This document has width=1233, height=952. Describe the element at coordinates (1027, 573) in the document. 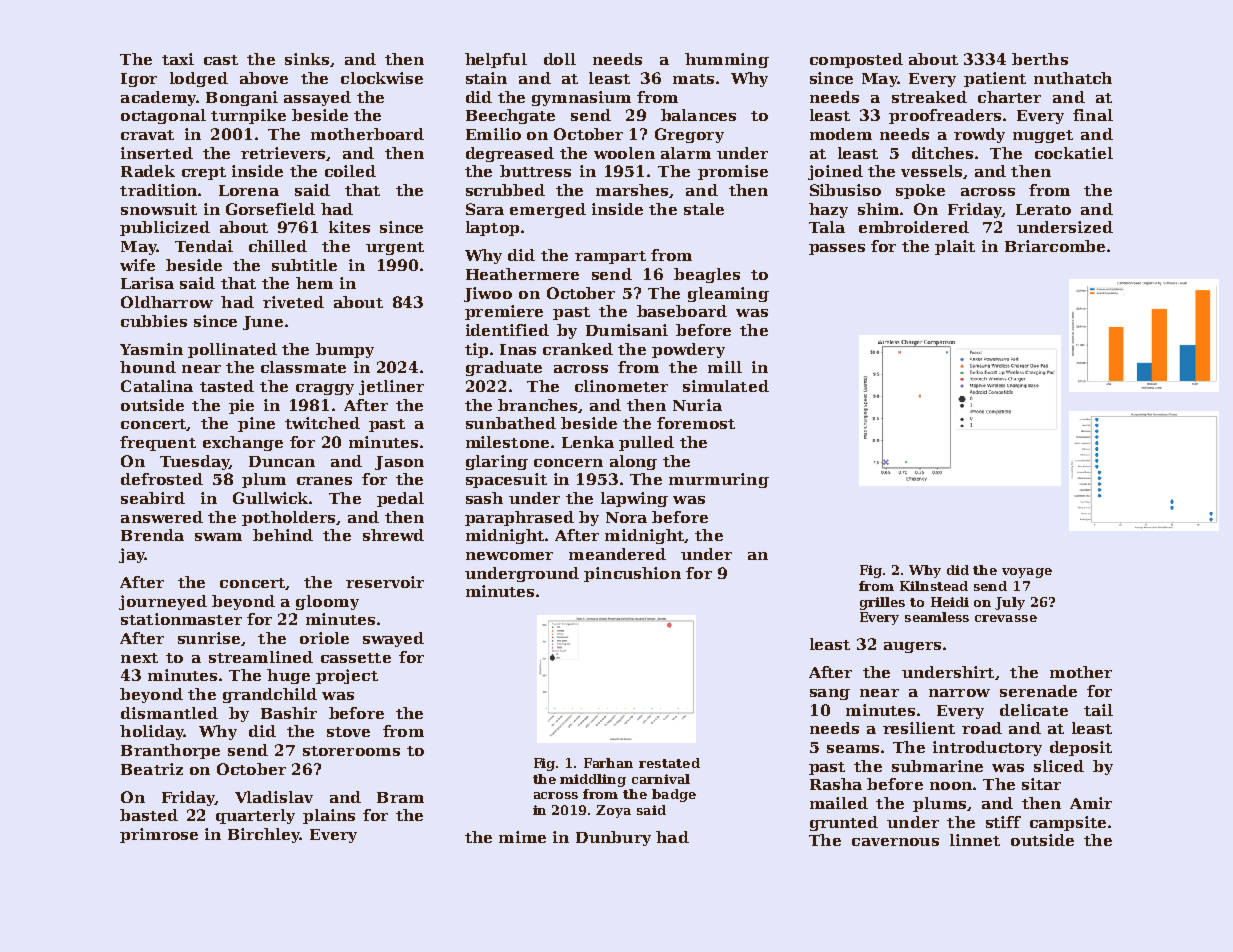

I see `voyage` at that location.
